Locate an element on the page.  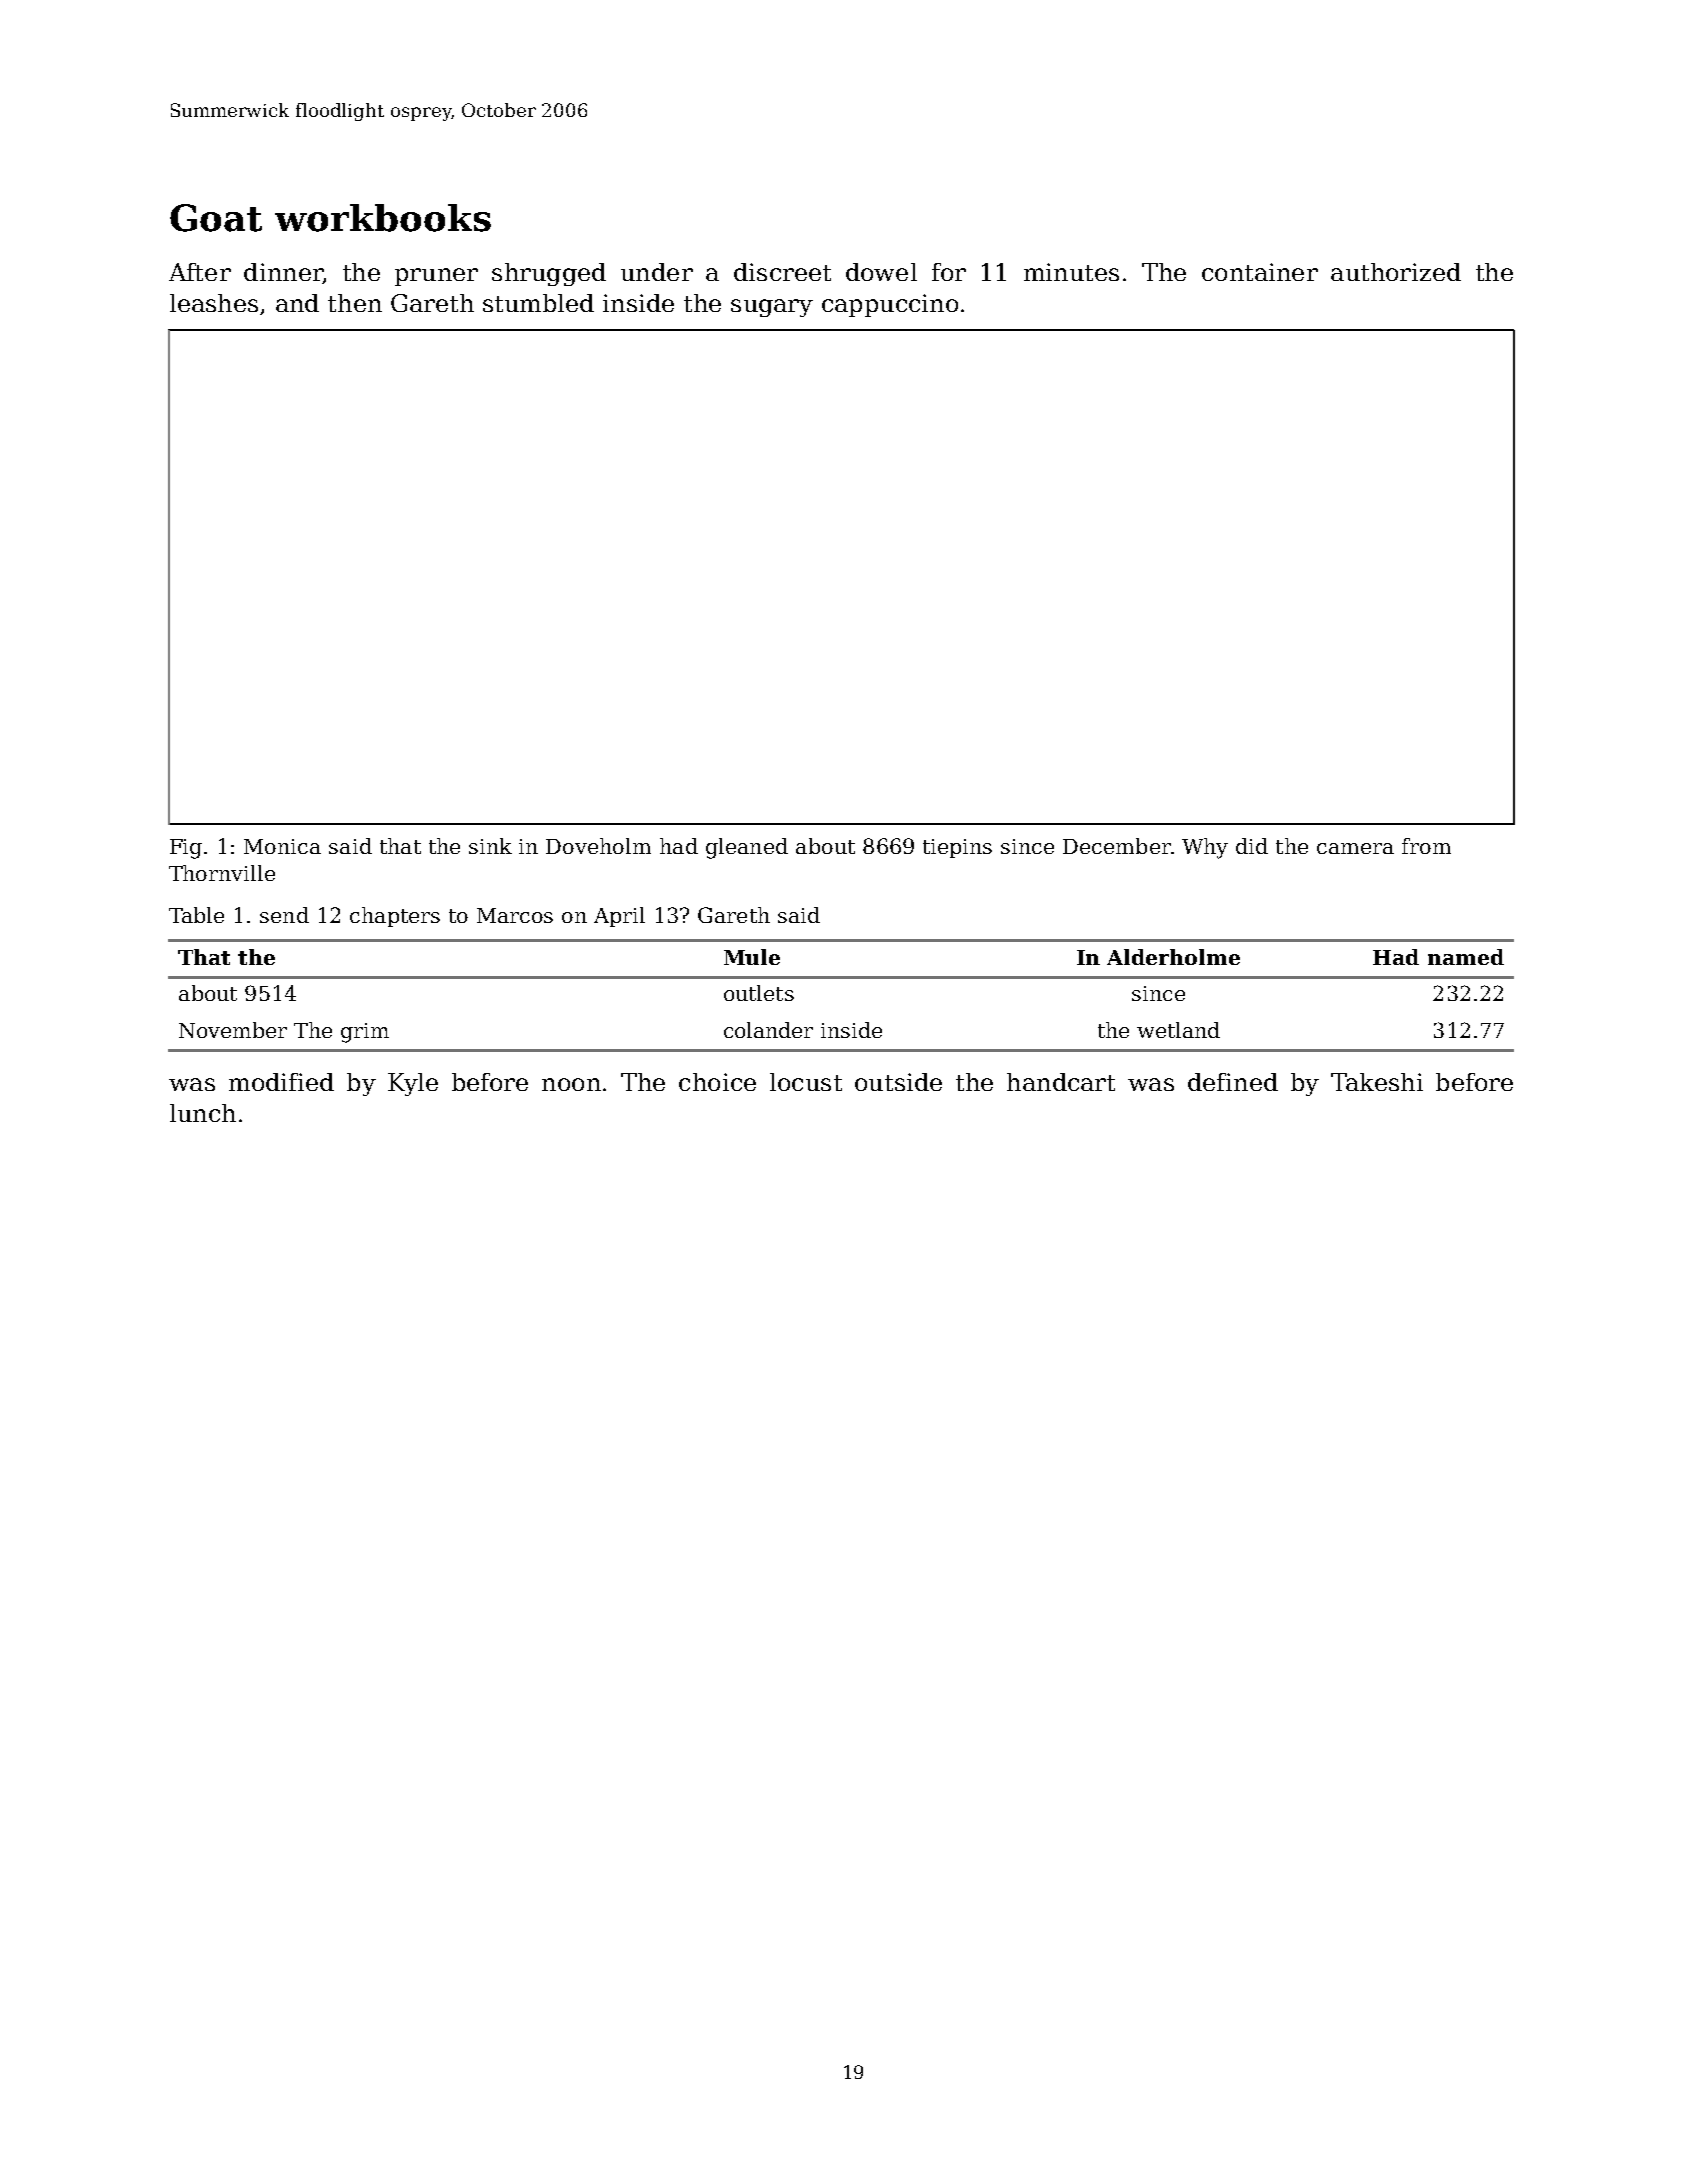
send is located at coordinates (284, 915).
